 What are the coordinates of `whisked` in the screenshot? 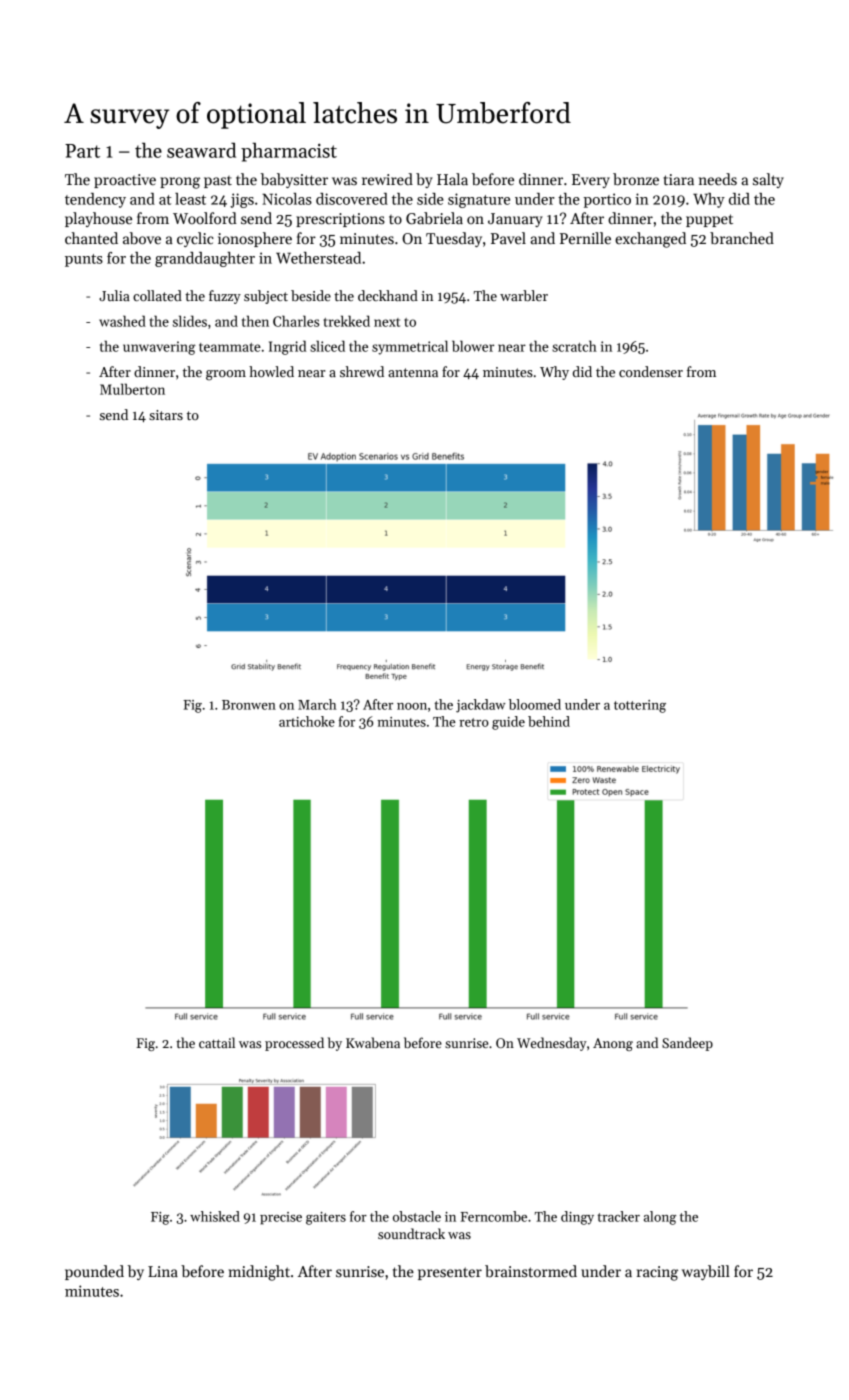 It's located at (215, 1216).
